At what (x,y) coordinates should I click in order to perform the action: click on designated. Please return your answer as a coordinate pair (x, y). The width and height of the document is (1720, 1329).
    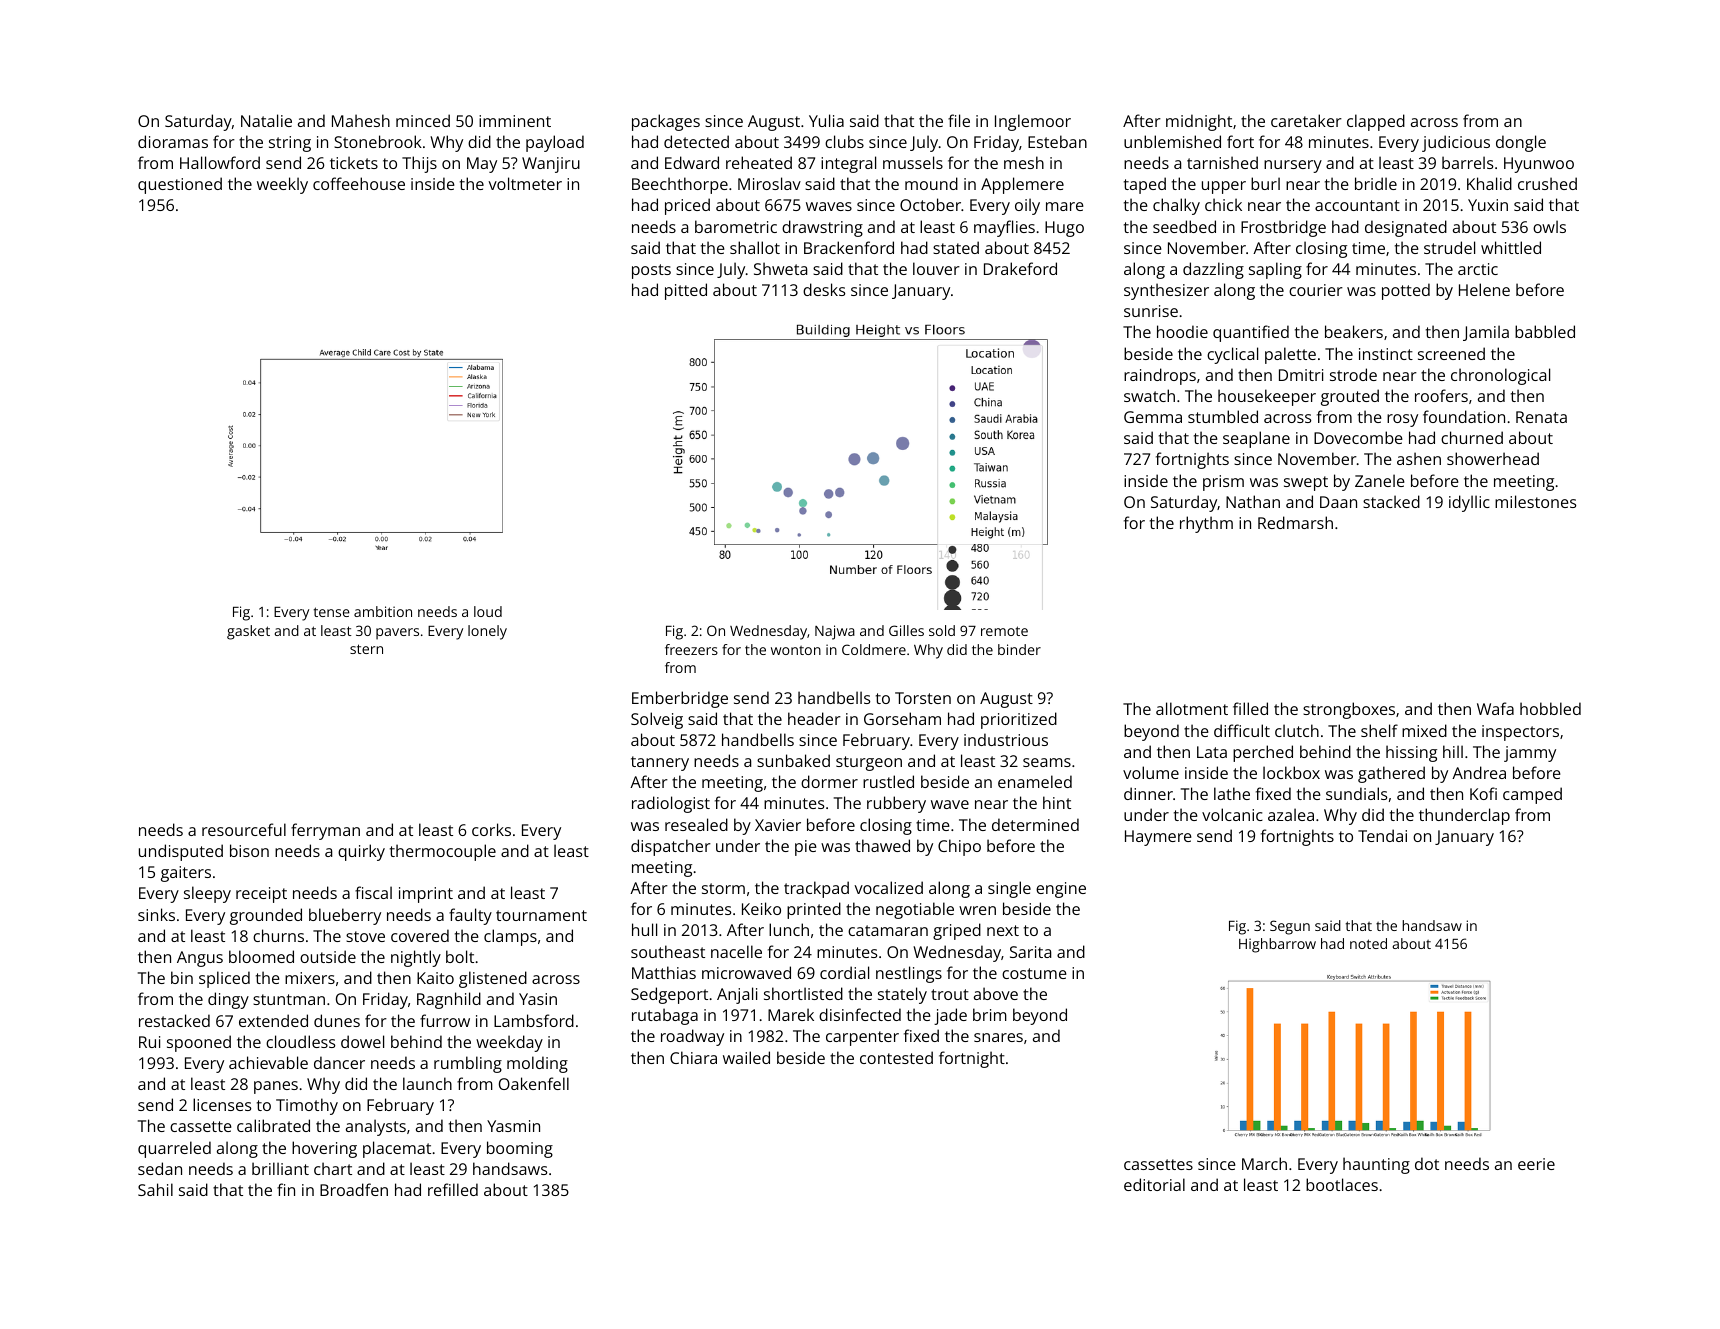
    Looking at the image, I should click on (1406, 228).
